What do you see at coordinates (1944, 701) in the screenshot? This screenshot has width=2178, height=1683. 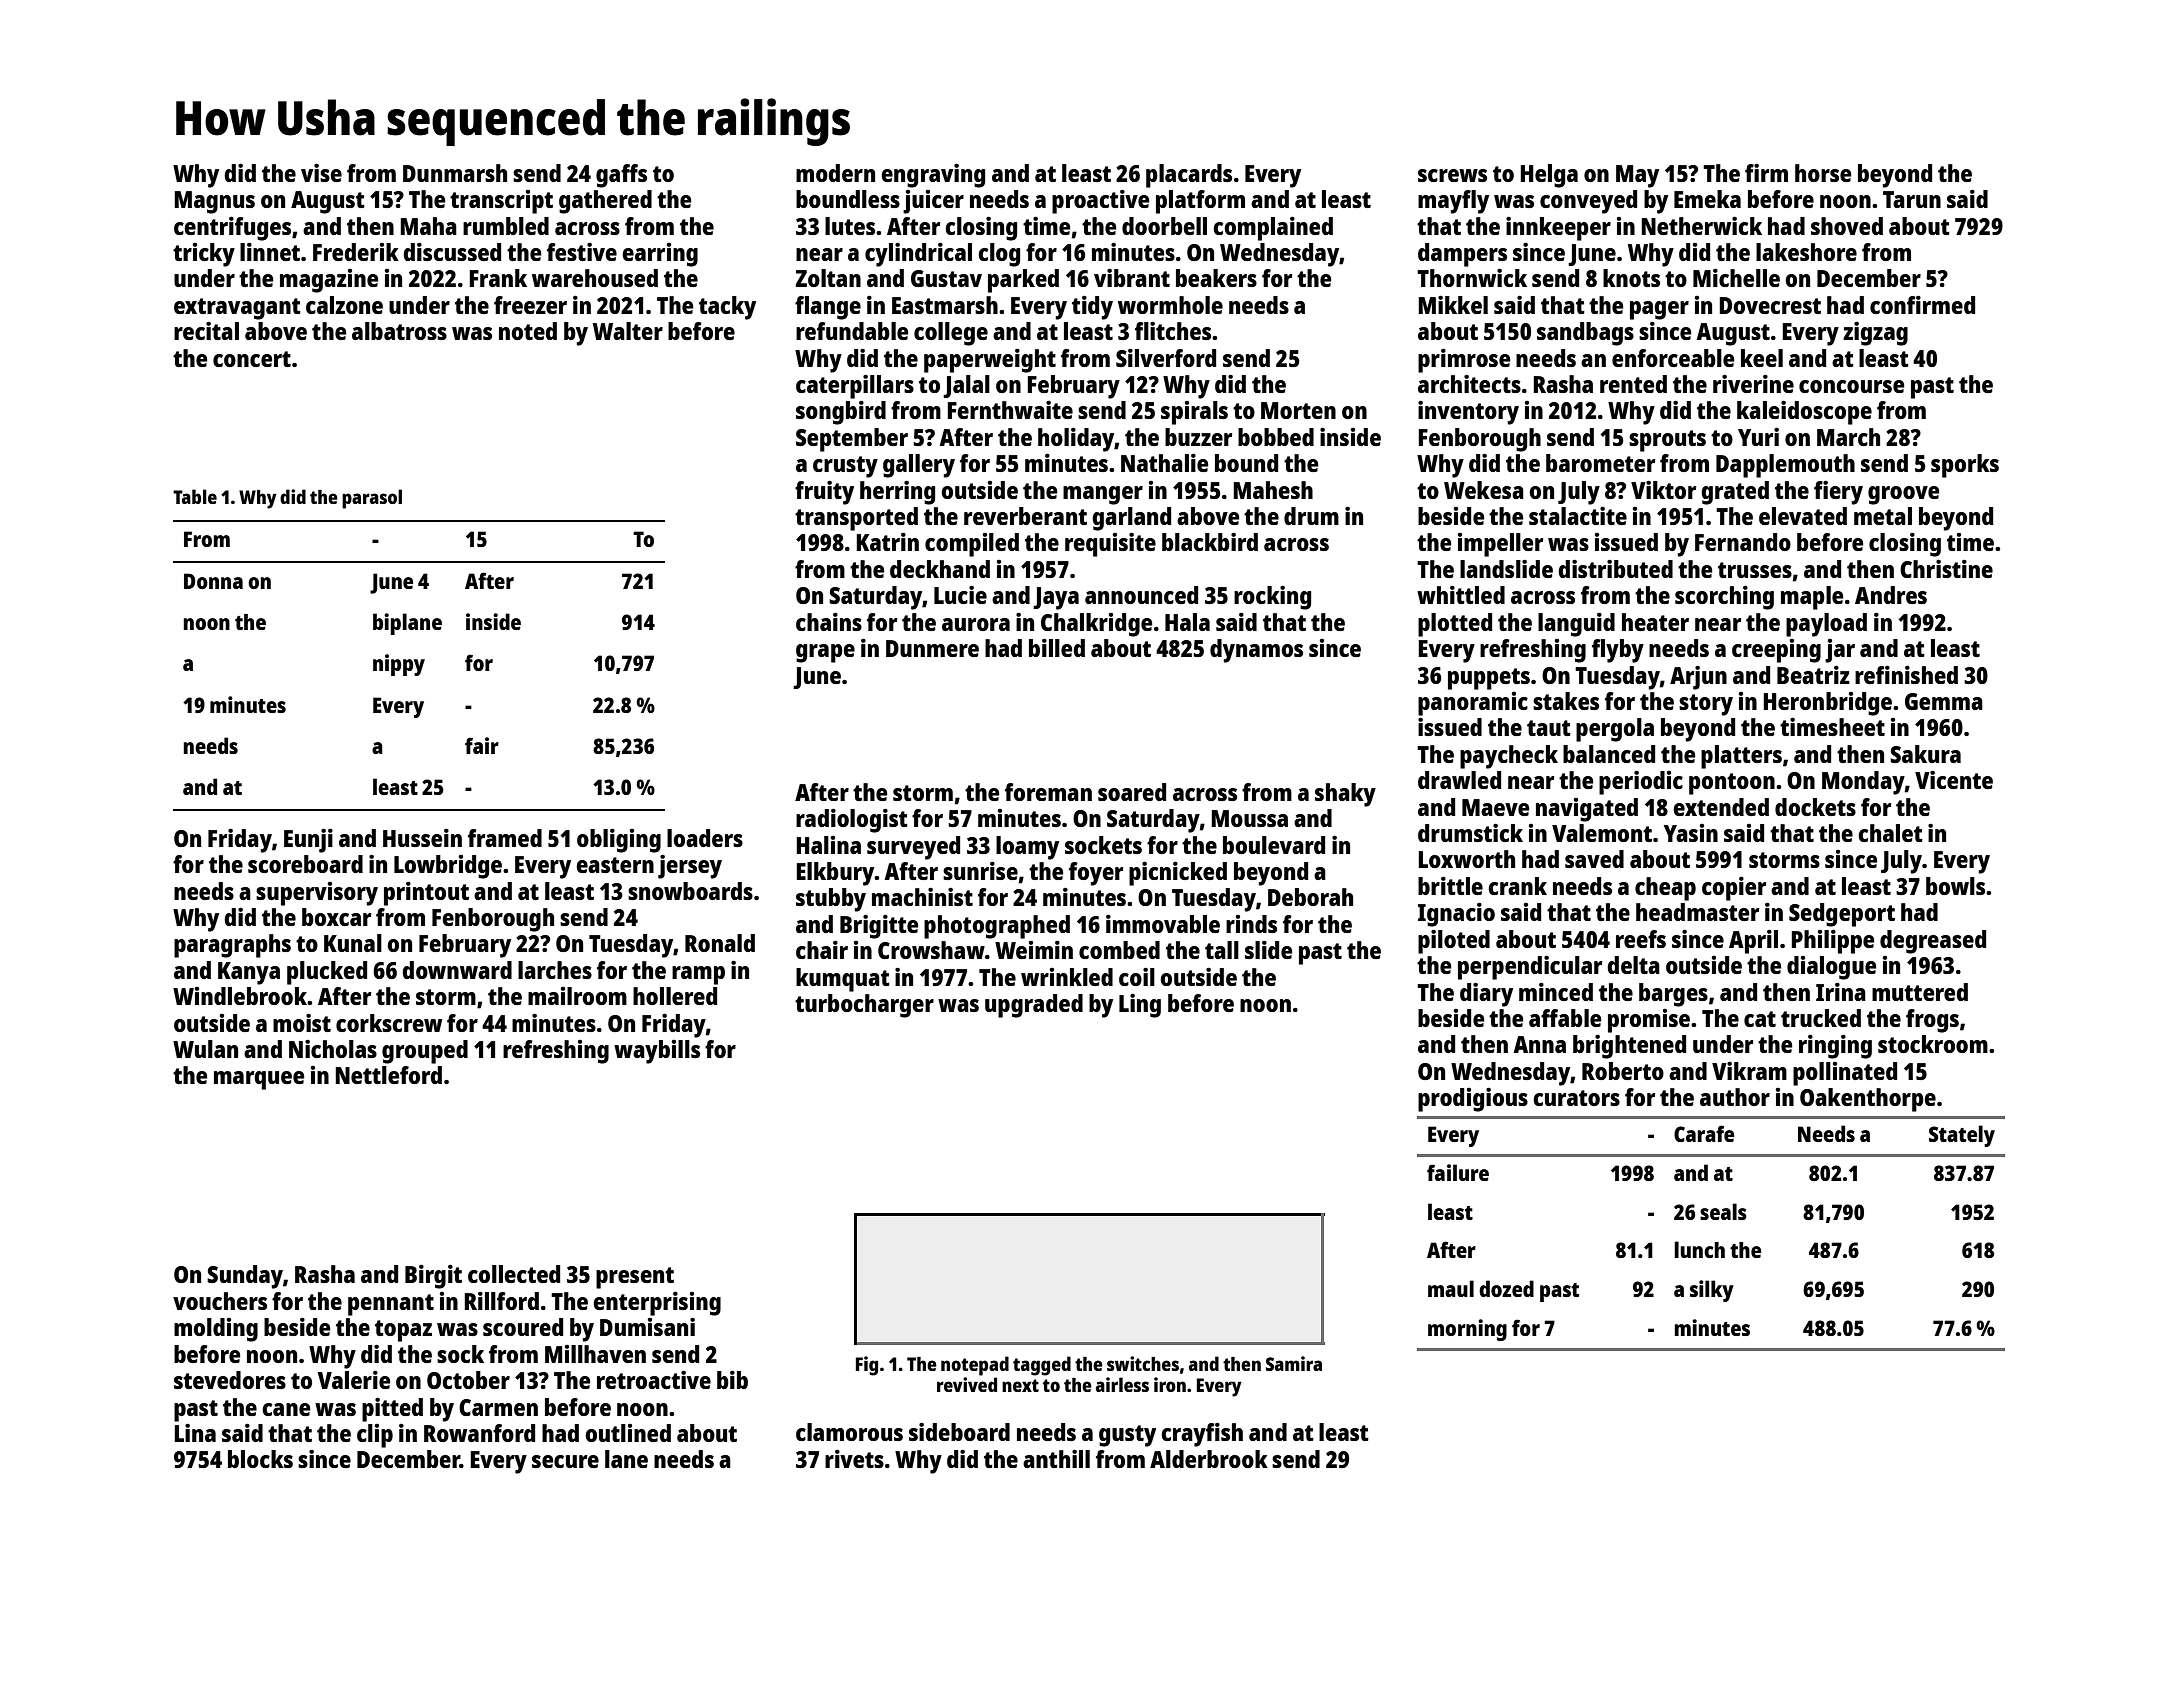 I see `Gemma` at bounding box center [1944, 701].
